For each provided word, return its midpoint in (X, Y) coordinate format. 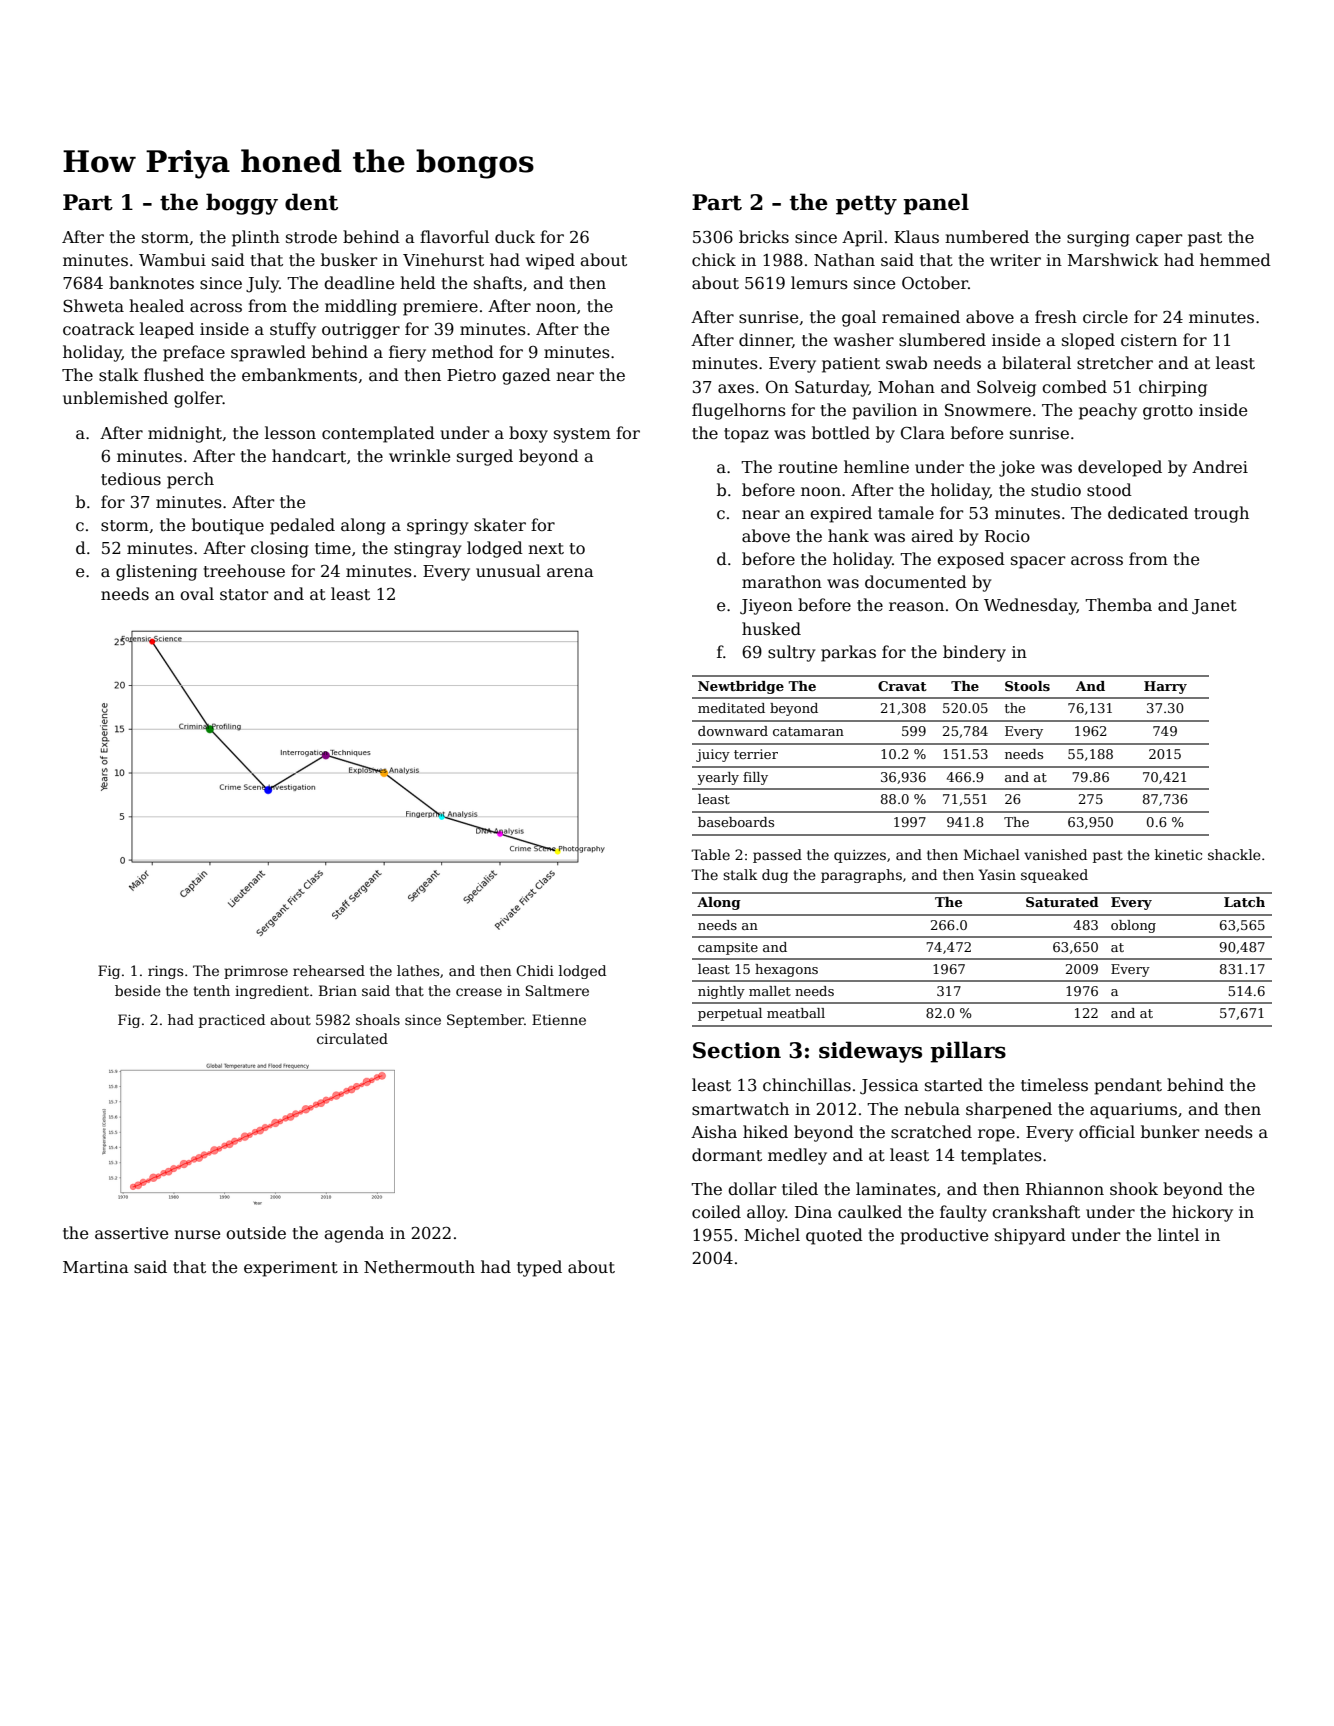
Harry (1165, 687)
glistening (156, 572)
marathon (782, 582)
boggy (242, 204)
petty (866, 205)
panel (936, 204)
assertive (131, 1233)
